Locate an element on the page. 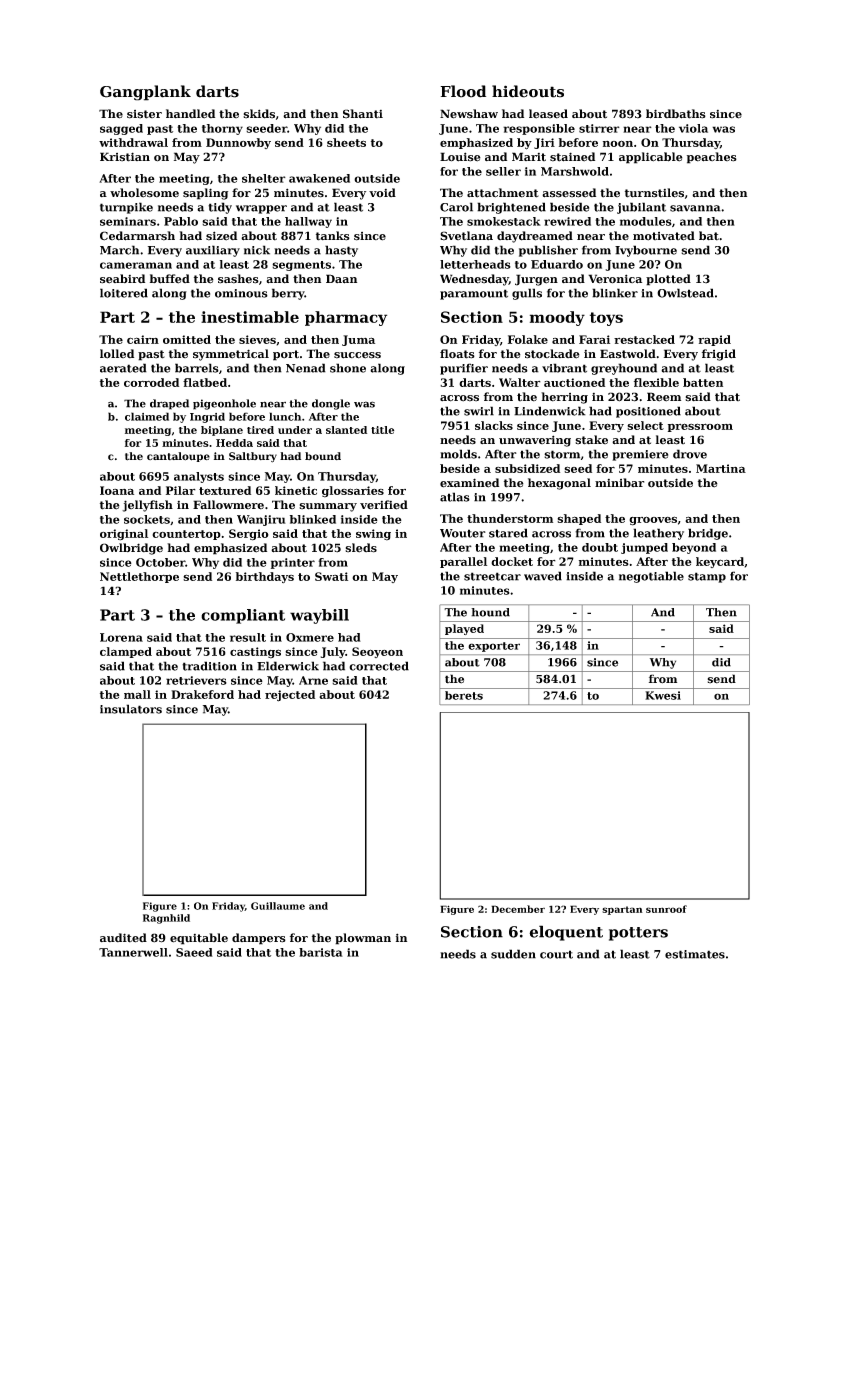 The height and width of the image is (1400, 849). December is located at coordinates (518, 909).
